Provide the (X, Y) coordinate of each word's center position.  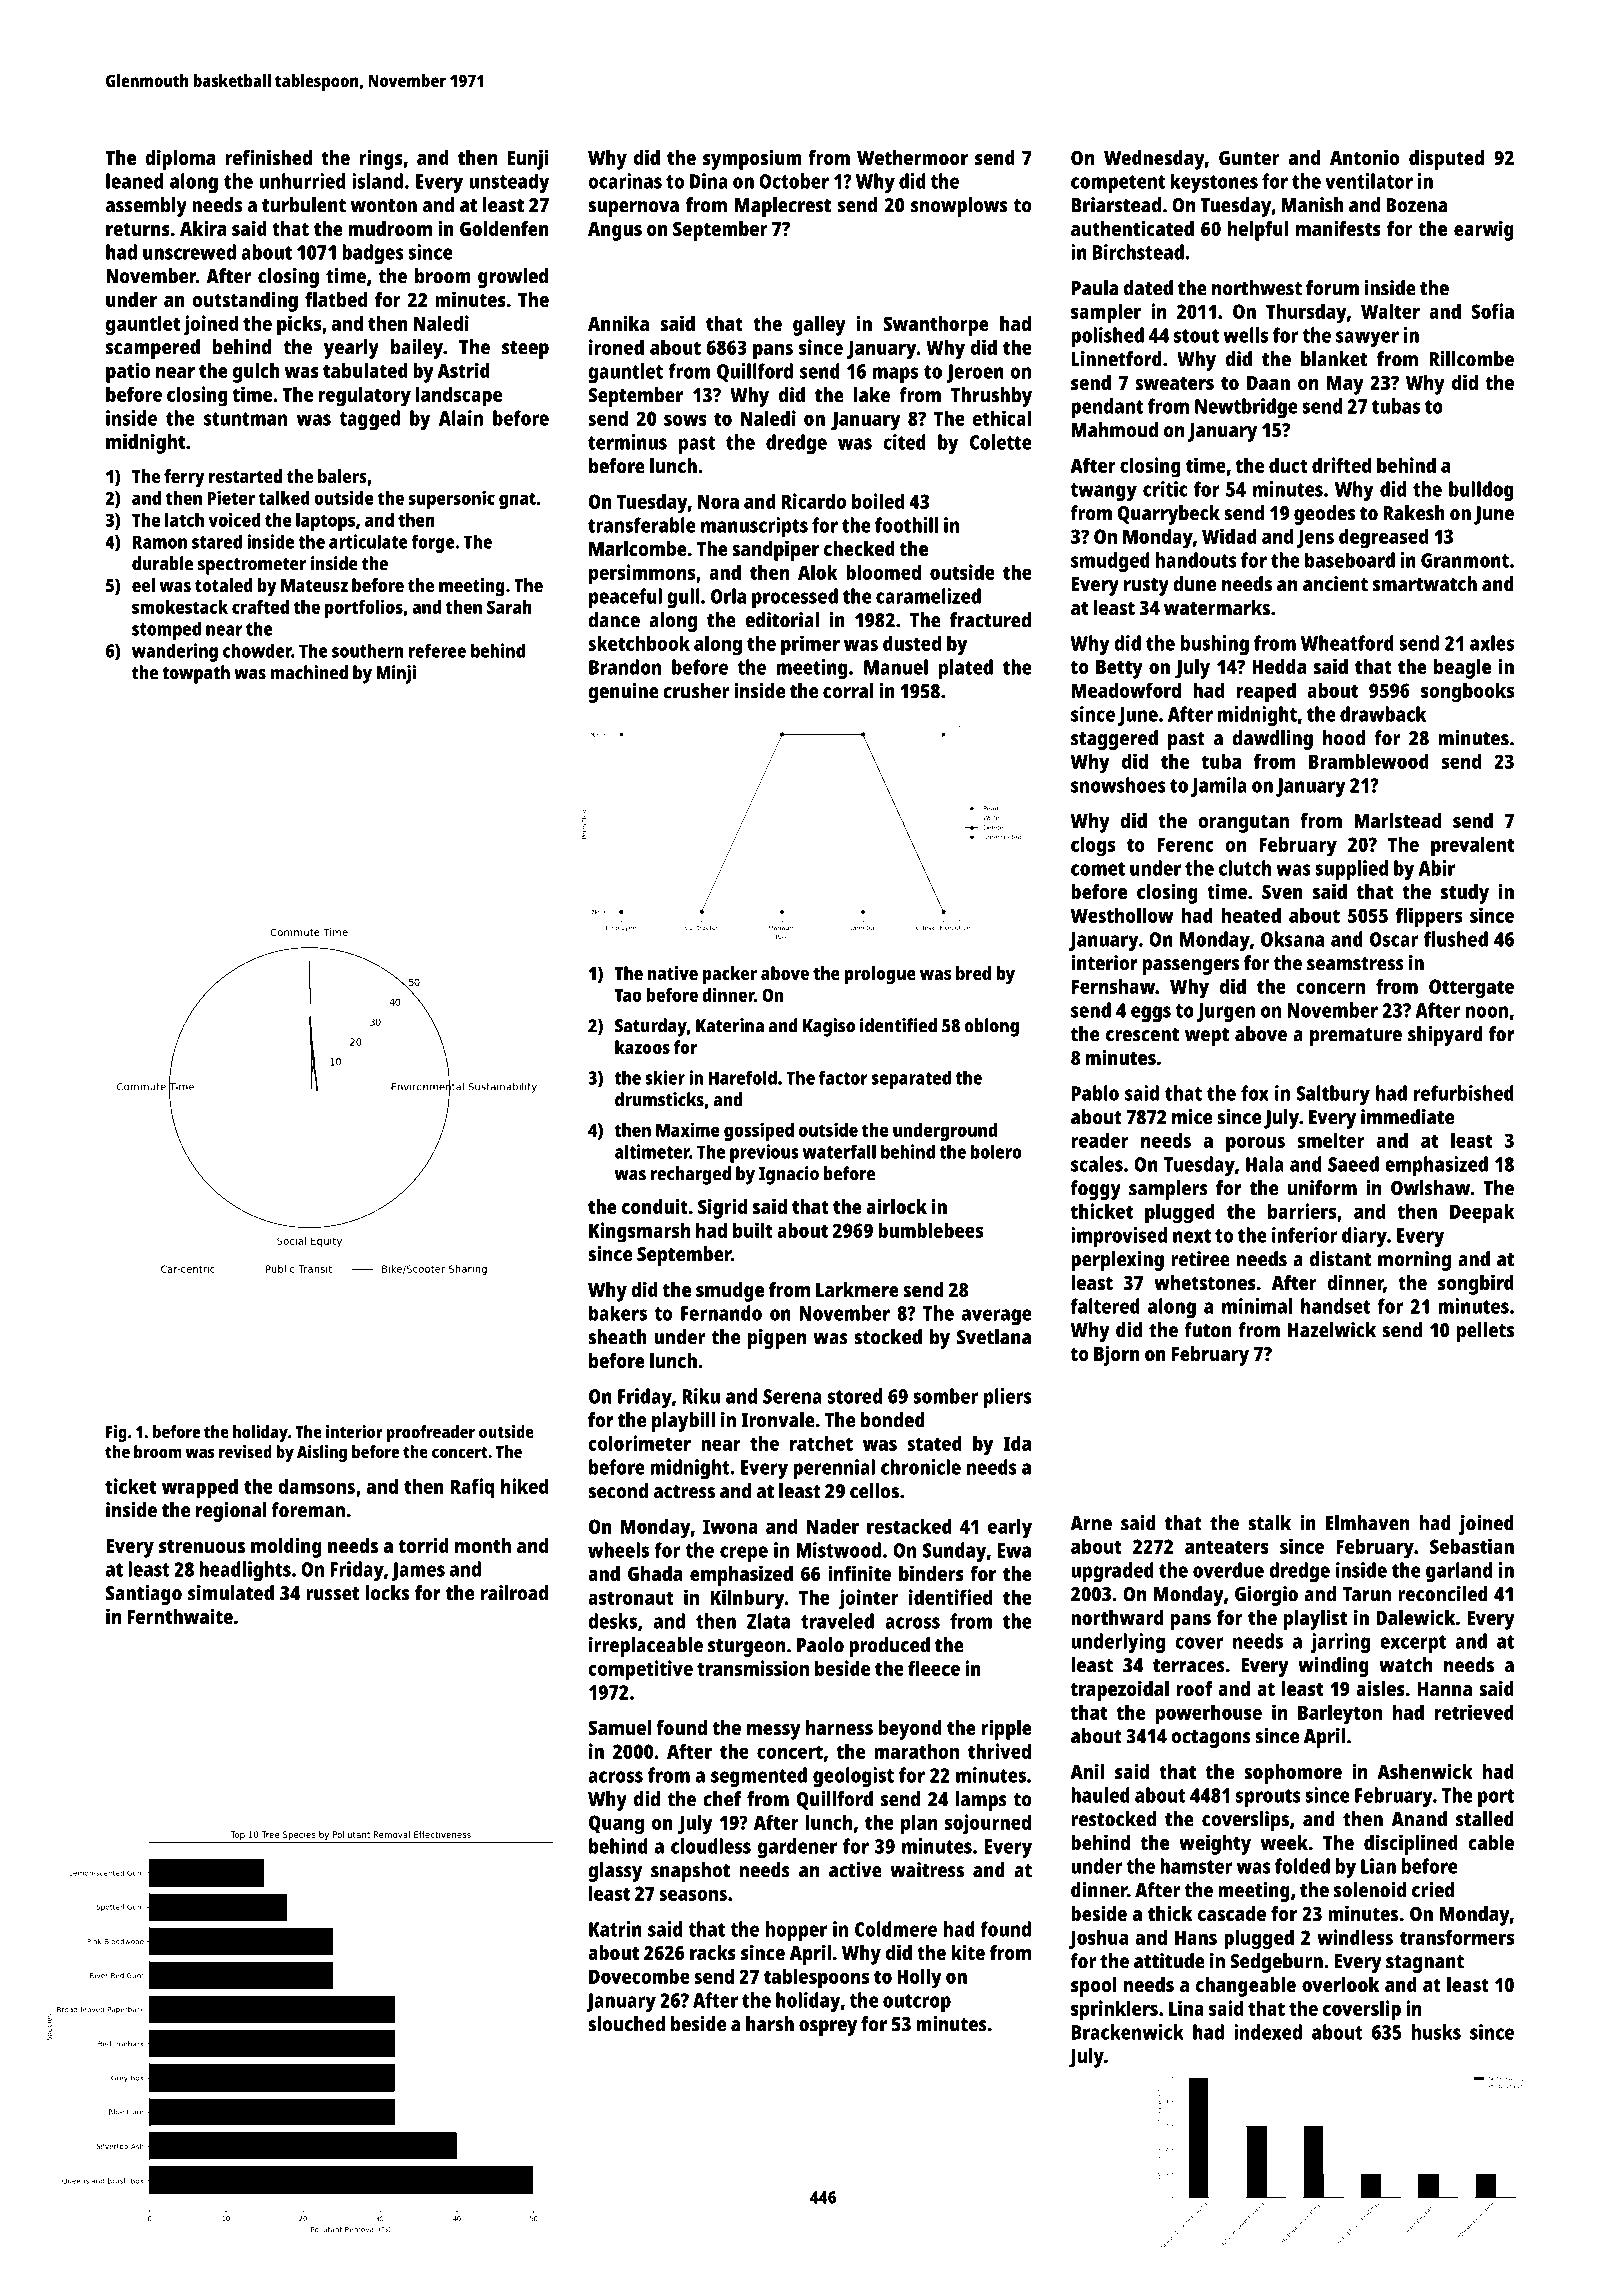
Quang (616, 1825)
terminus (627, 442)
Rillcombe (1471, 359)
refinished (268, 157)
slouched (626, 2024)
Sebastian (1472, 1546)
